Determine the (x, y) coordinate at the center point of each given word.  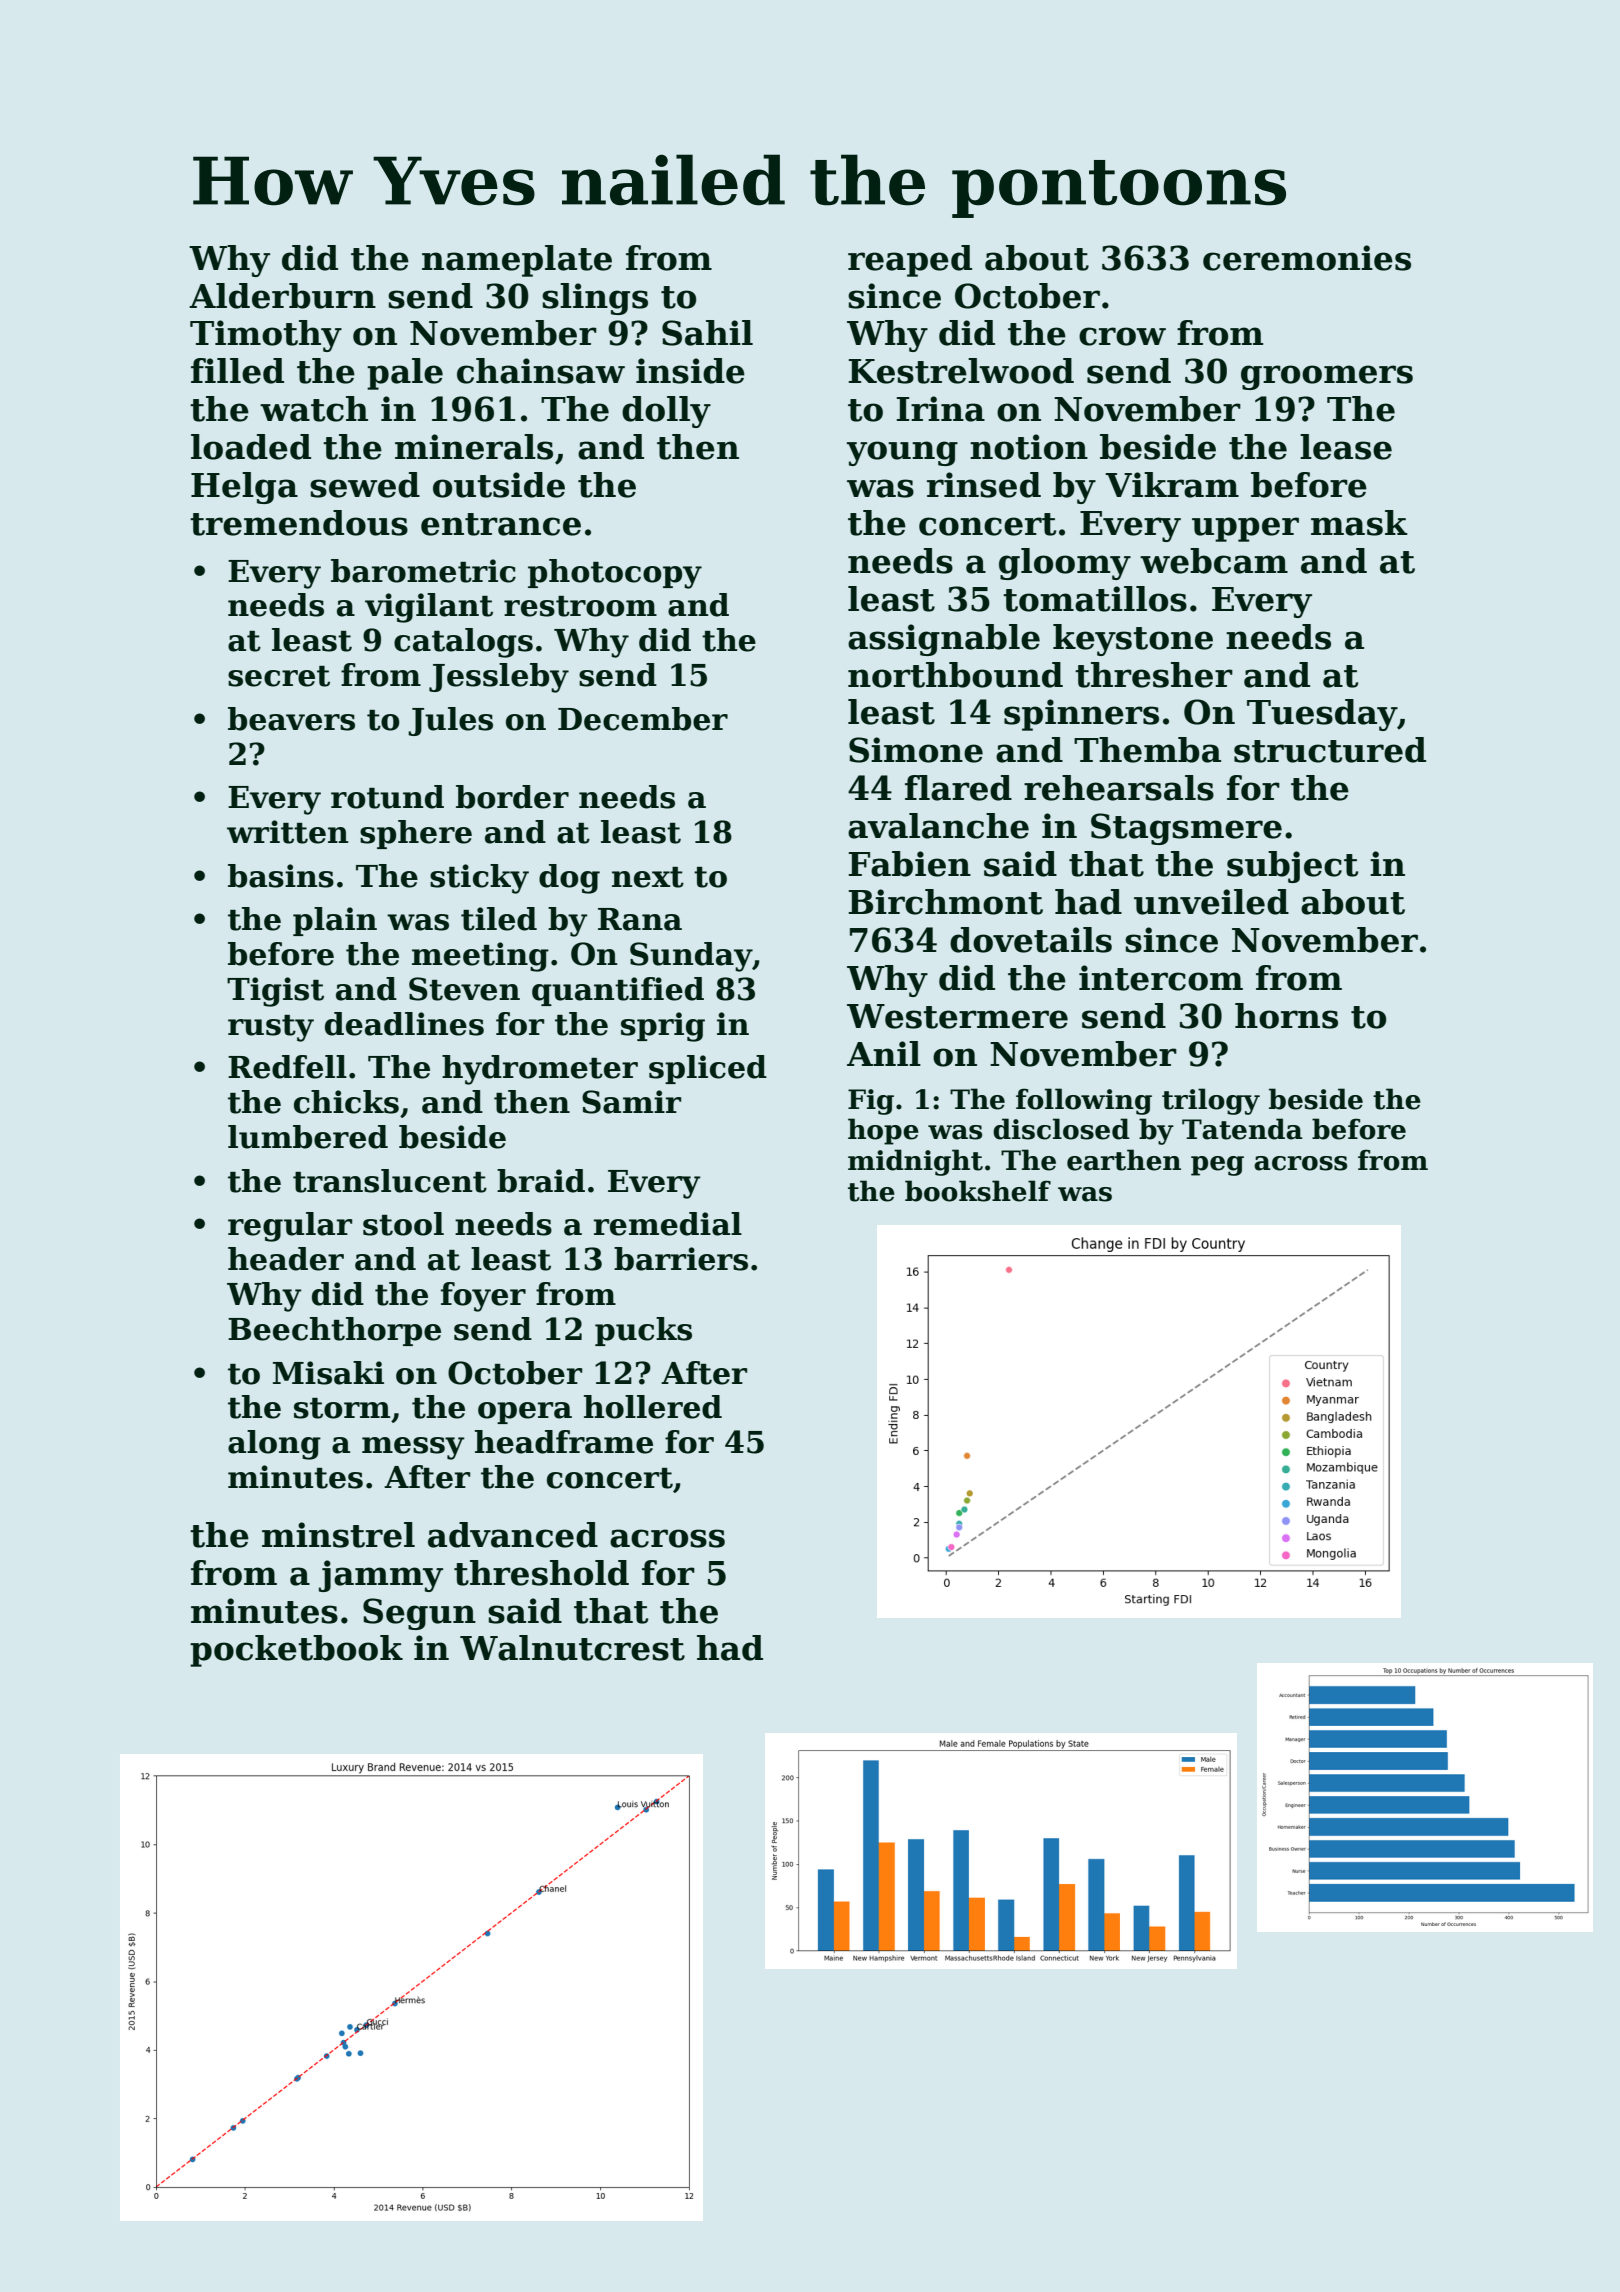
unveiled (1211, 902)
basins (281, 876)
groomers (1327, 377)
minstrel (338, 1535)
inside (690, 371)
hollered (653, 1407)
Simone (916, 750)
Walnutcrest (572, 1648)
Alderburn (282, 296)
